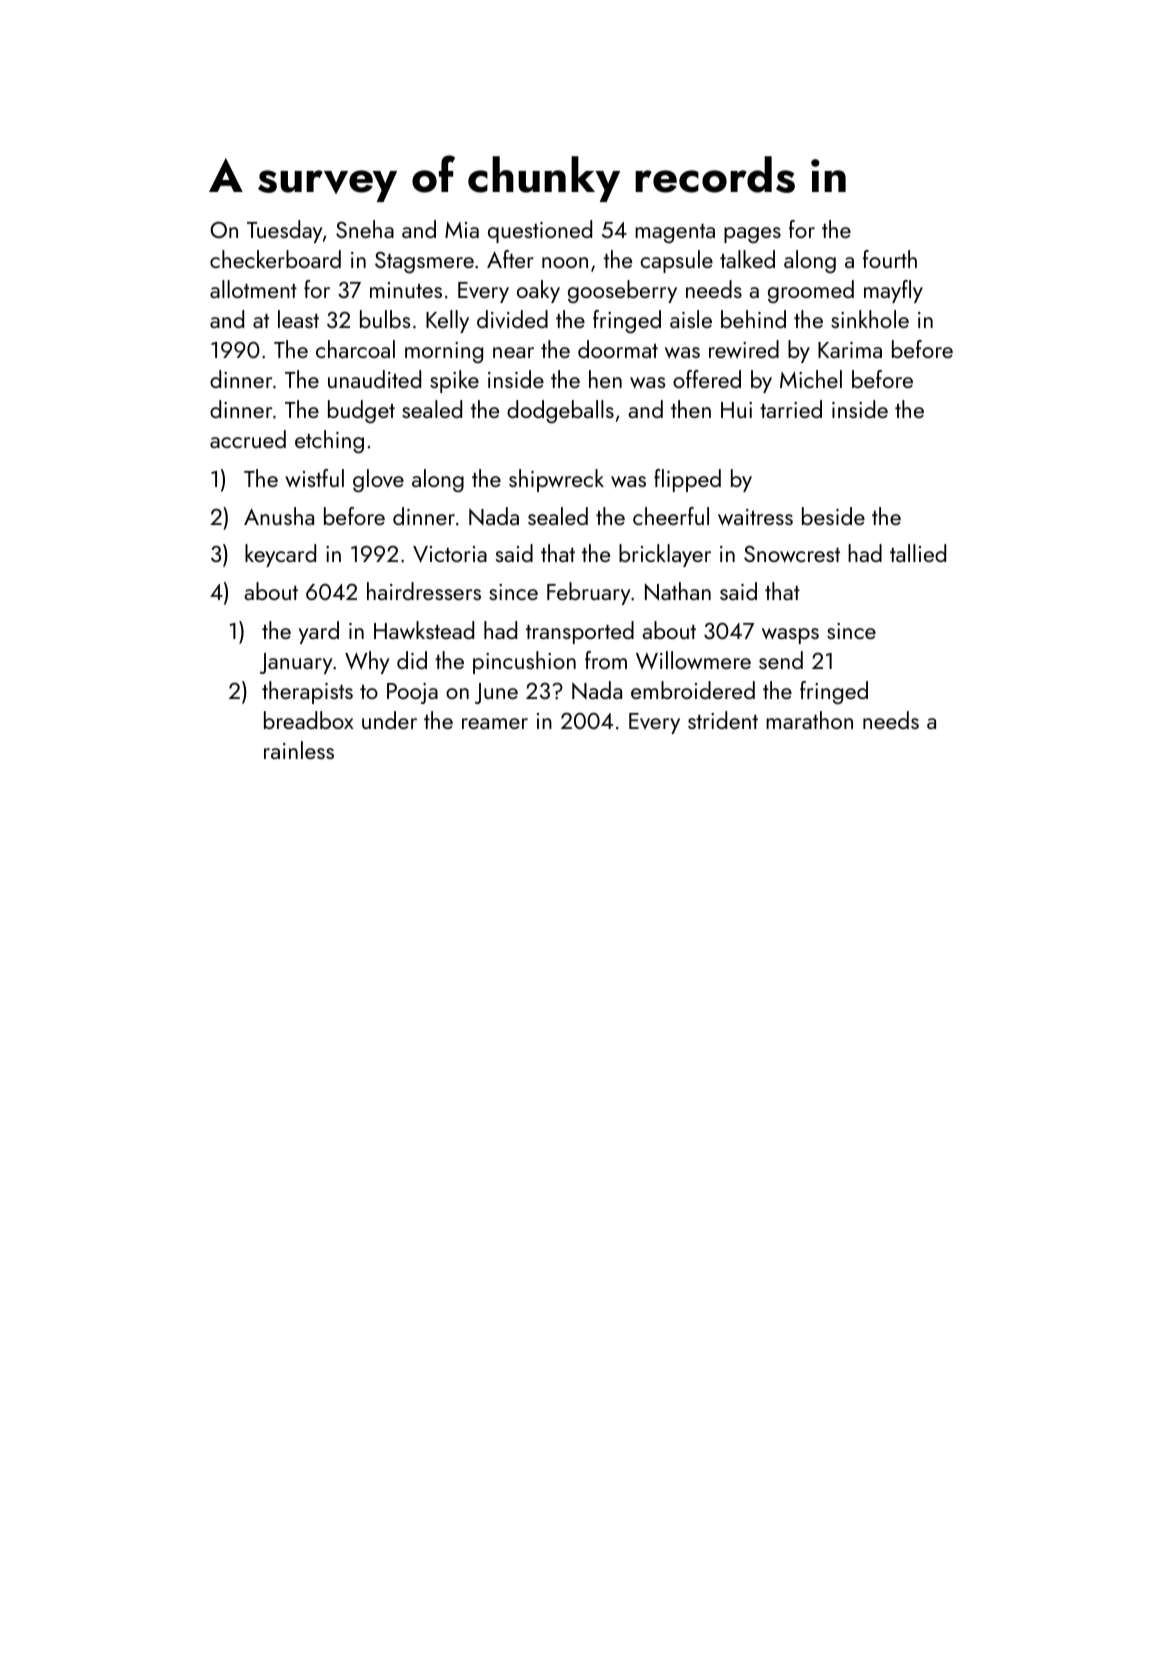 The height and width of the screenshot is (1654, 1165). I want to click on Anusha, so click(279, 516).
